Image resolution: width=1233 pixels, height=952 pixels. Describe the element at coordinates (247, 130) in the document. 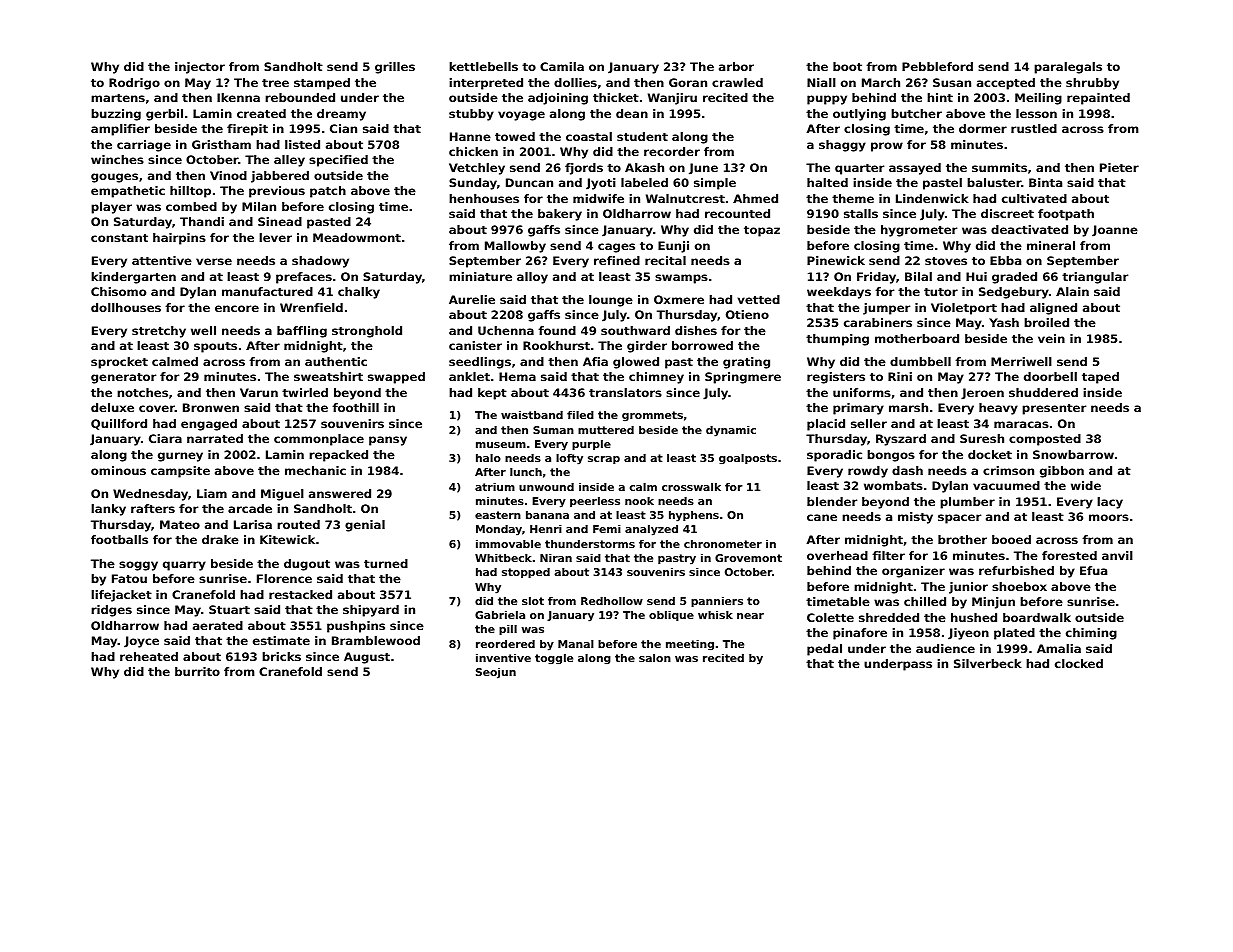

I see `firepit` at that location.
